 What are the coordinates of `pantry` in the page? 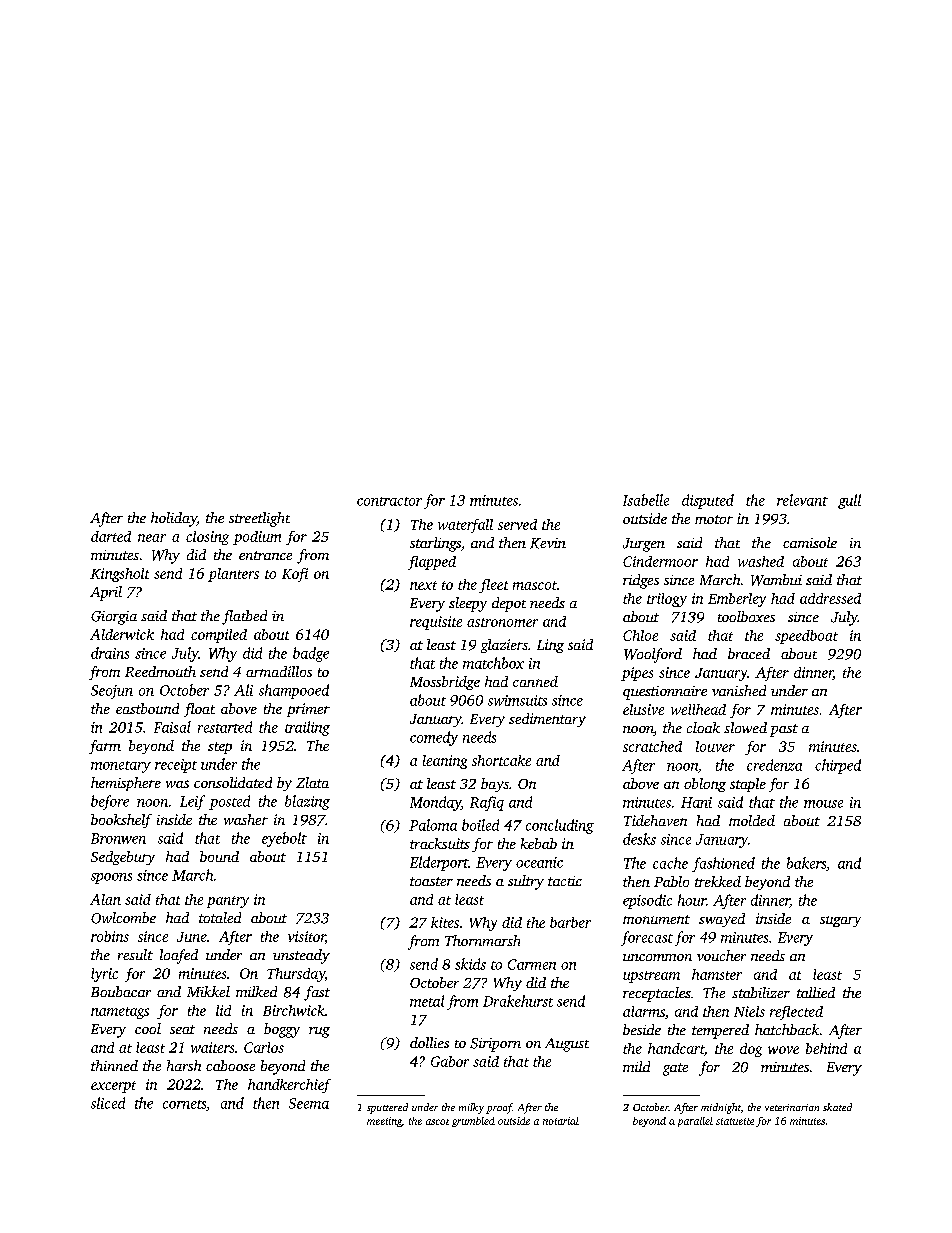 It's located at (228, 902).
